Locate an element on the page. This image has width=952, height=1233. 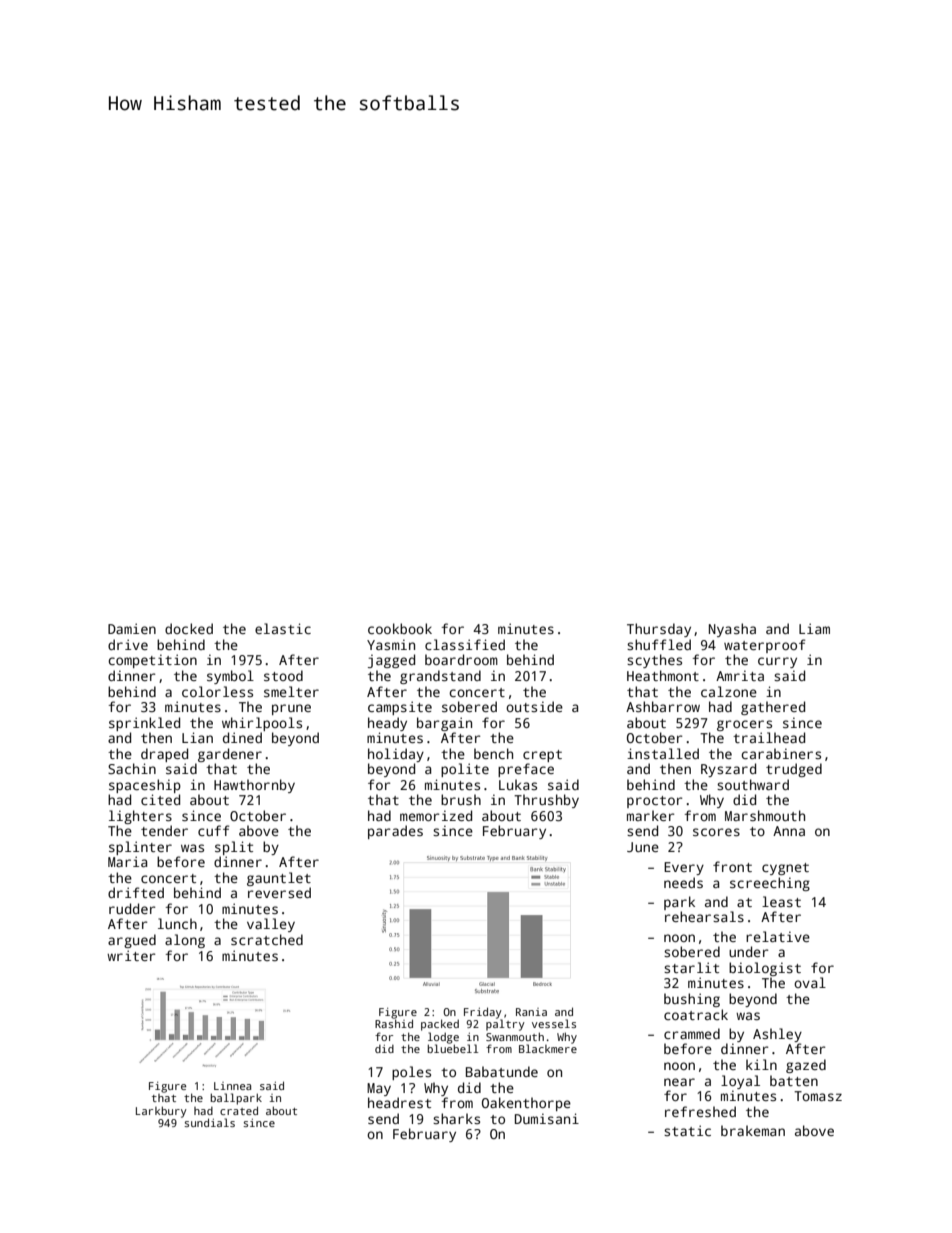
Dumisani is located at coordinates (547, 1118).
